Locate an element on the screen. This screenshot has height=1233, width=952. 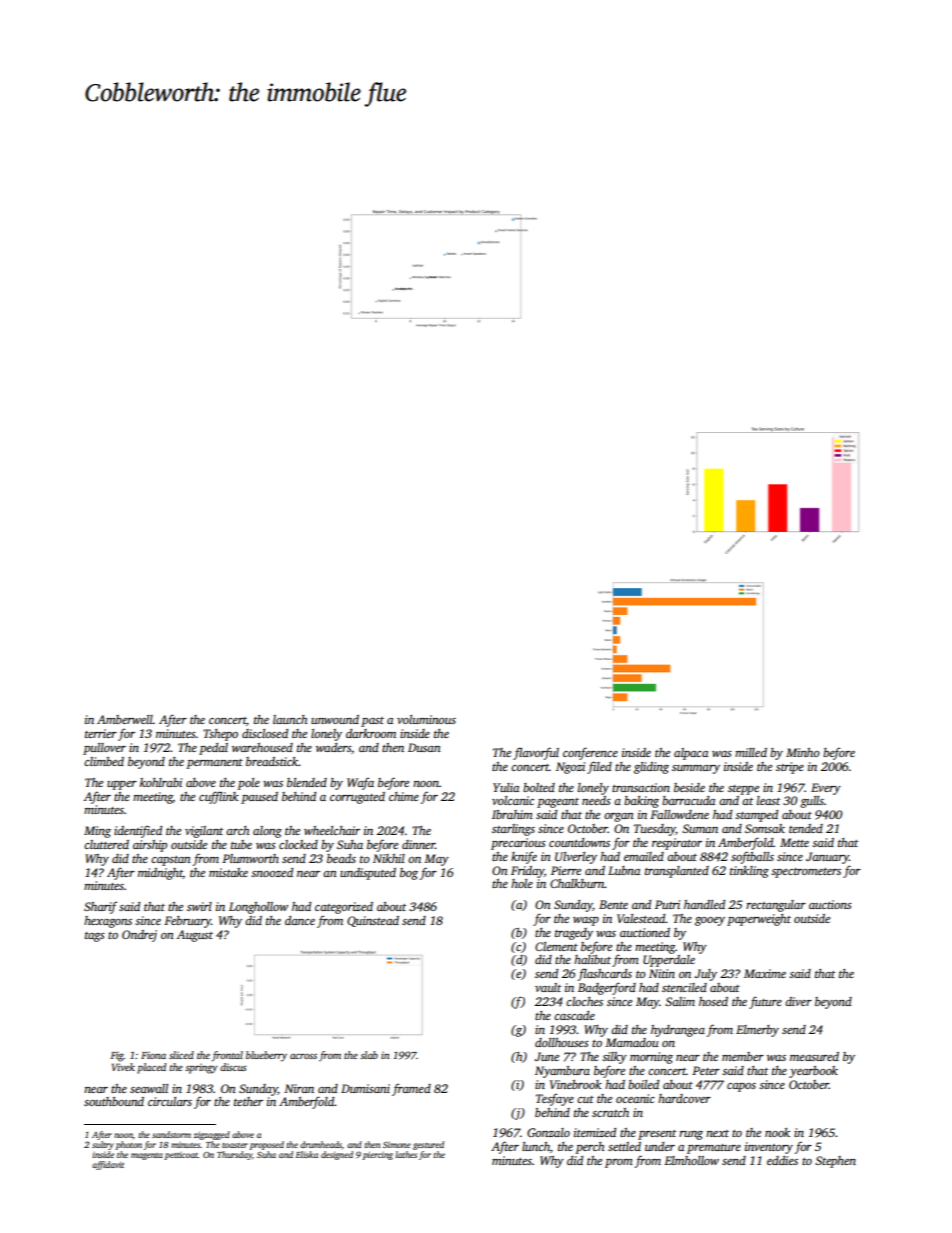
cluttered is located at coordinates (106, 844).
